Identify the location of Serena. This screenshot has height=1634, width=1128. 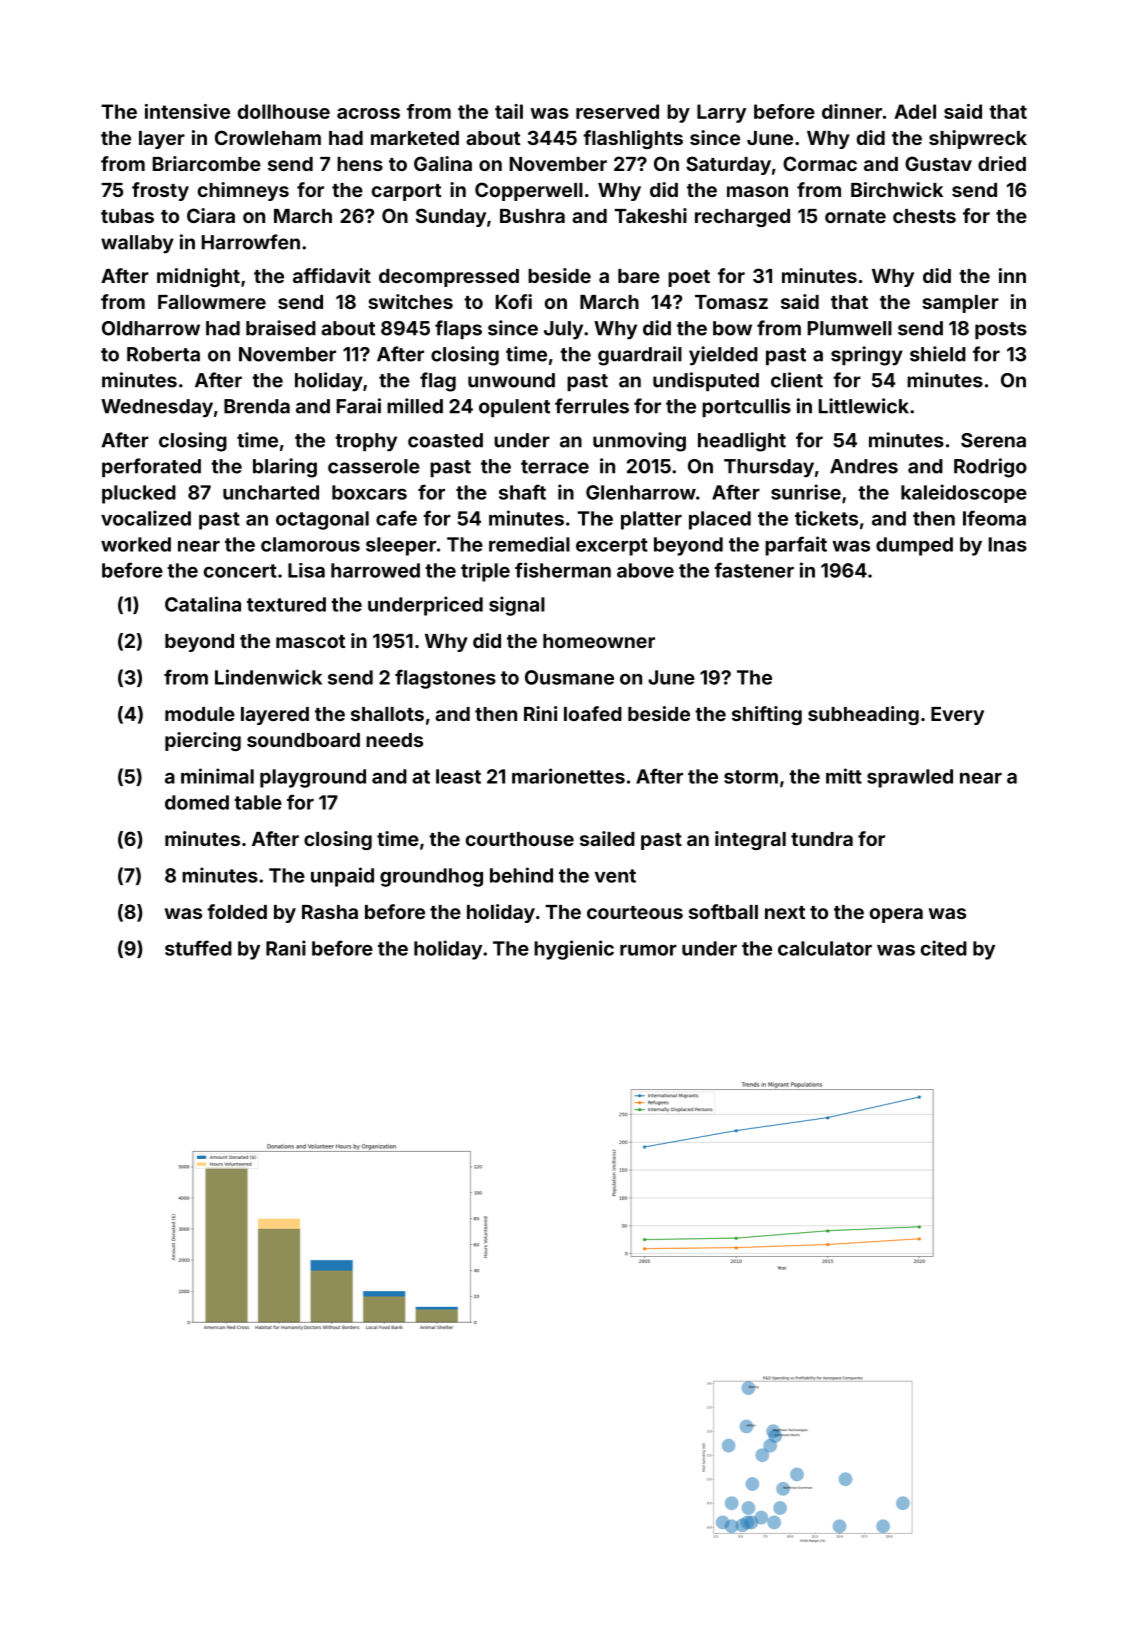
(993, 440).
